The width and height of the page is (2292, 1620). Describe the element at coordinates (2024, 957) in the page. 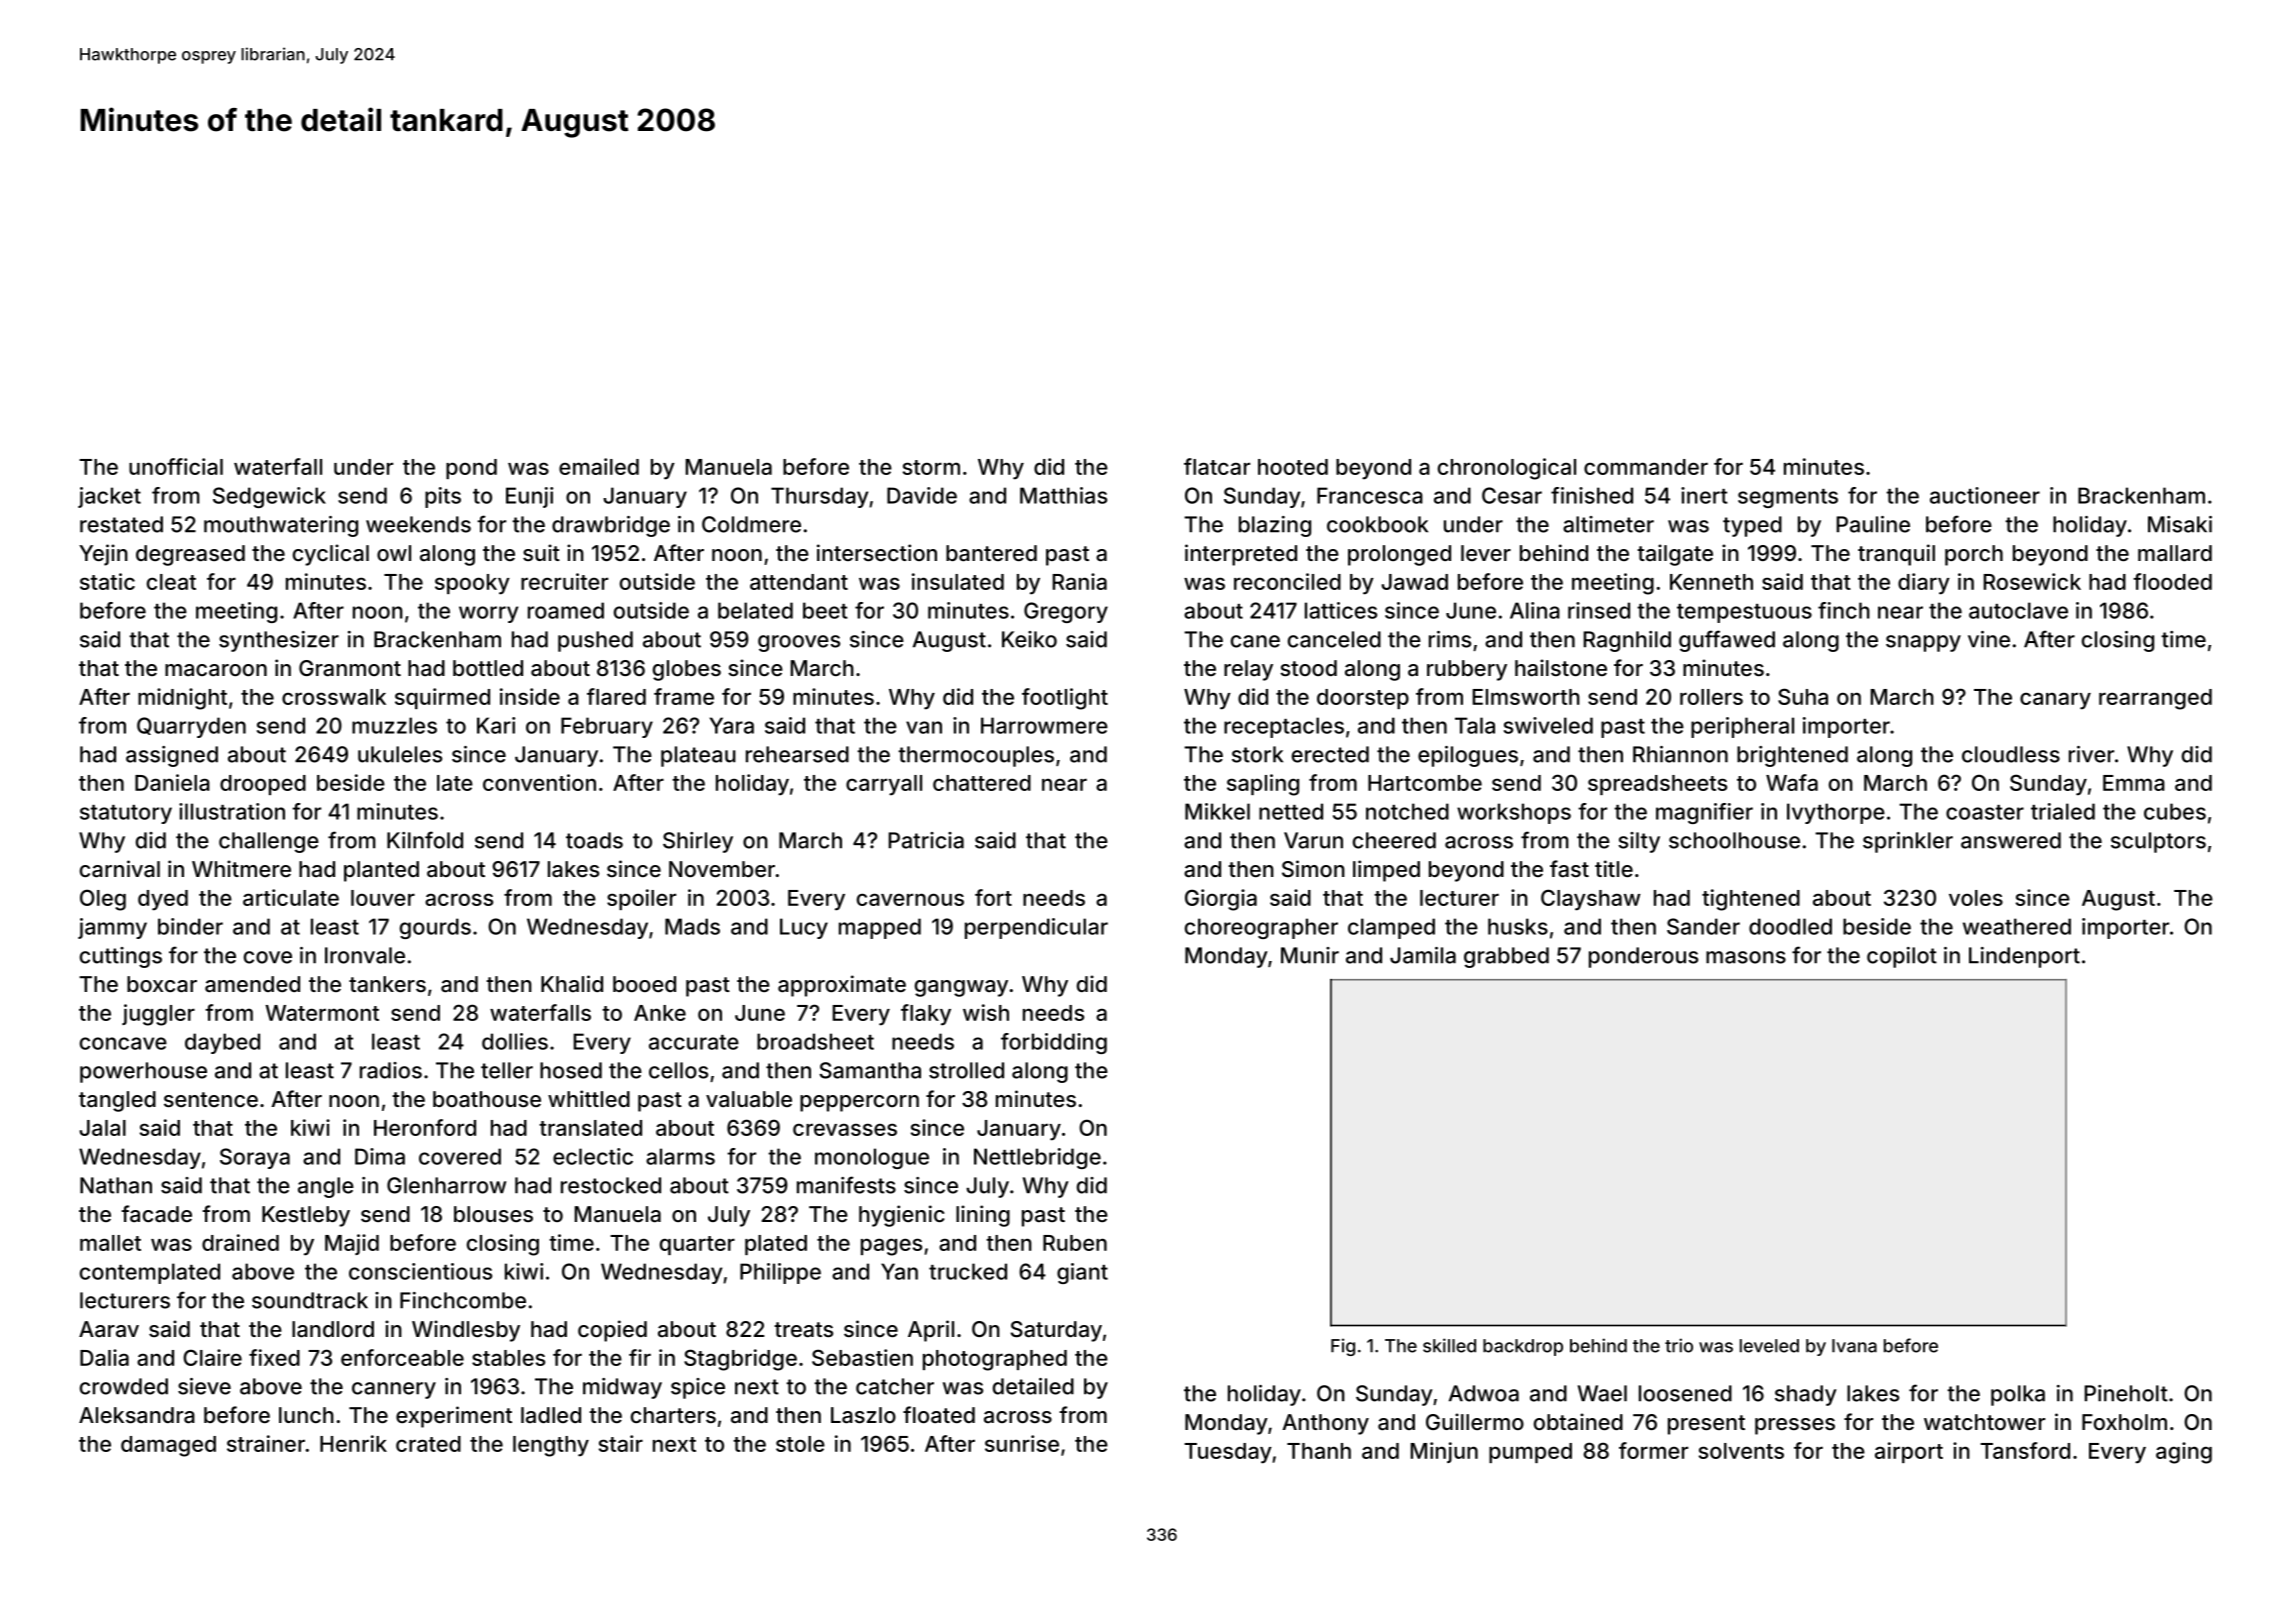

I see `Lindenport` at that location.
